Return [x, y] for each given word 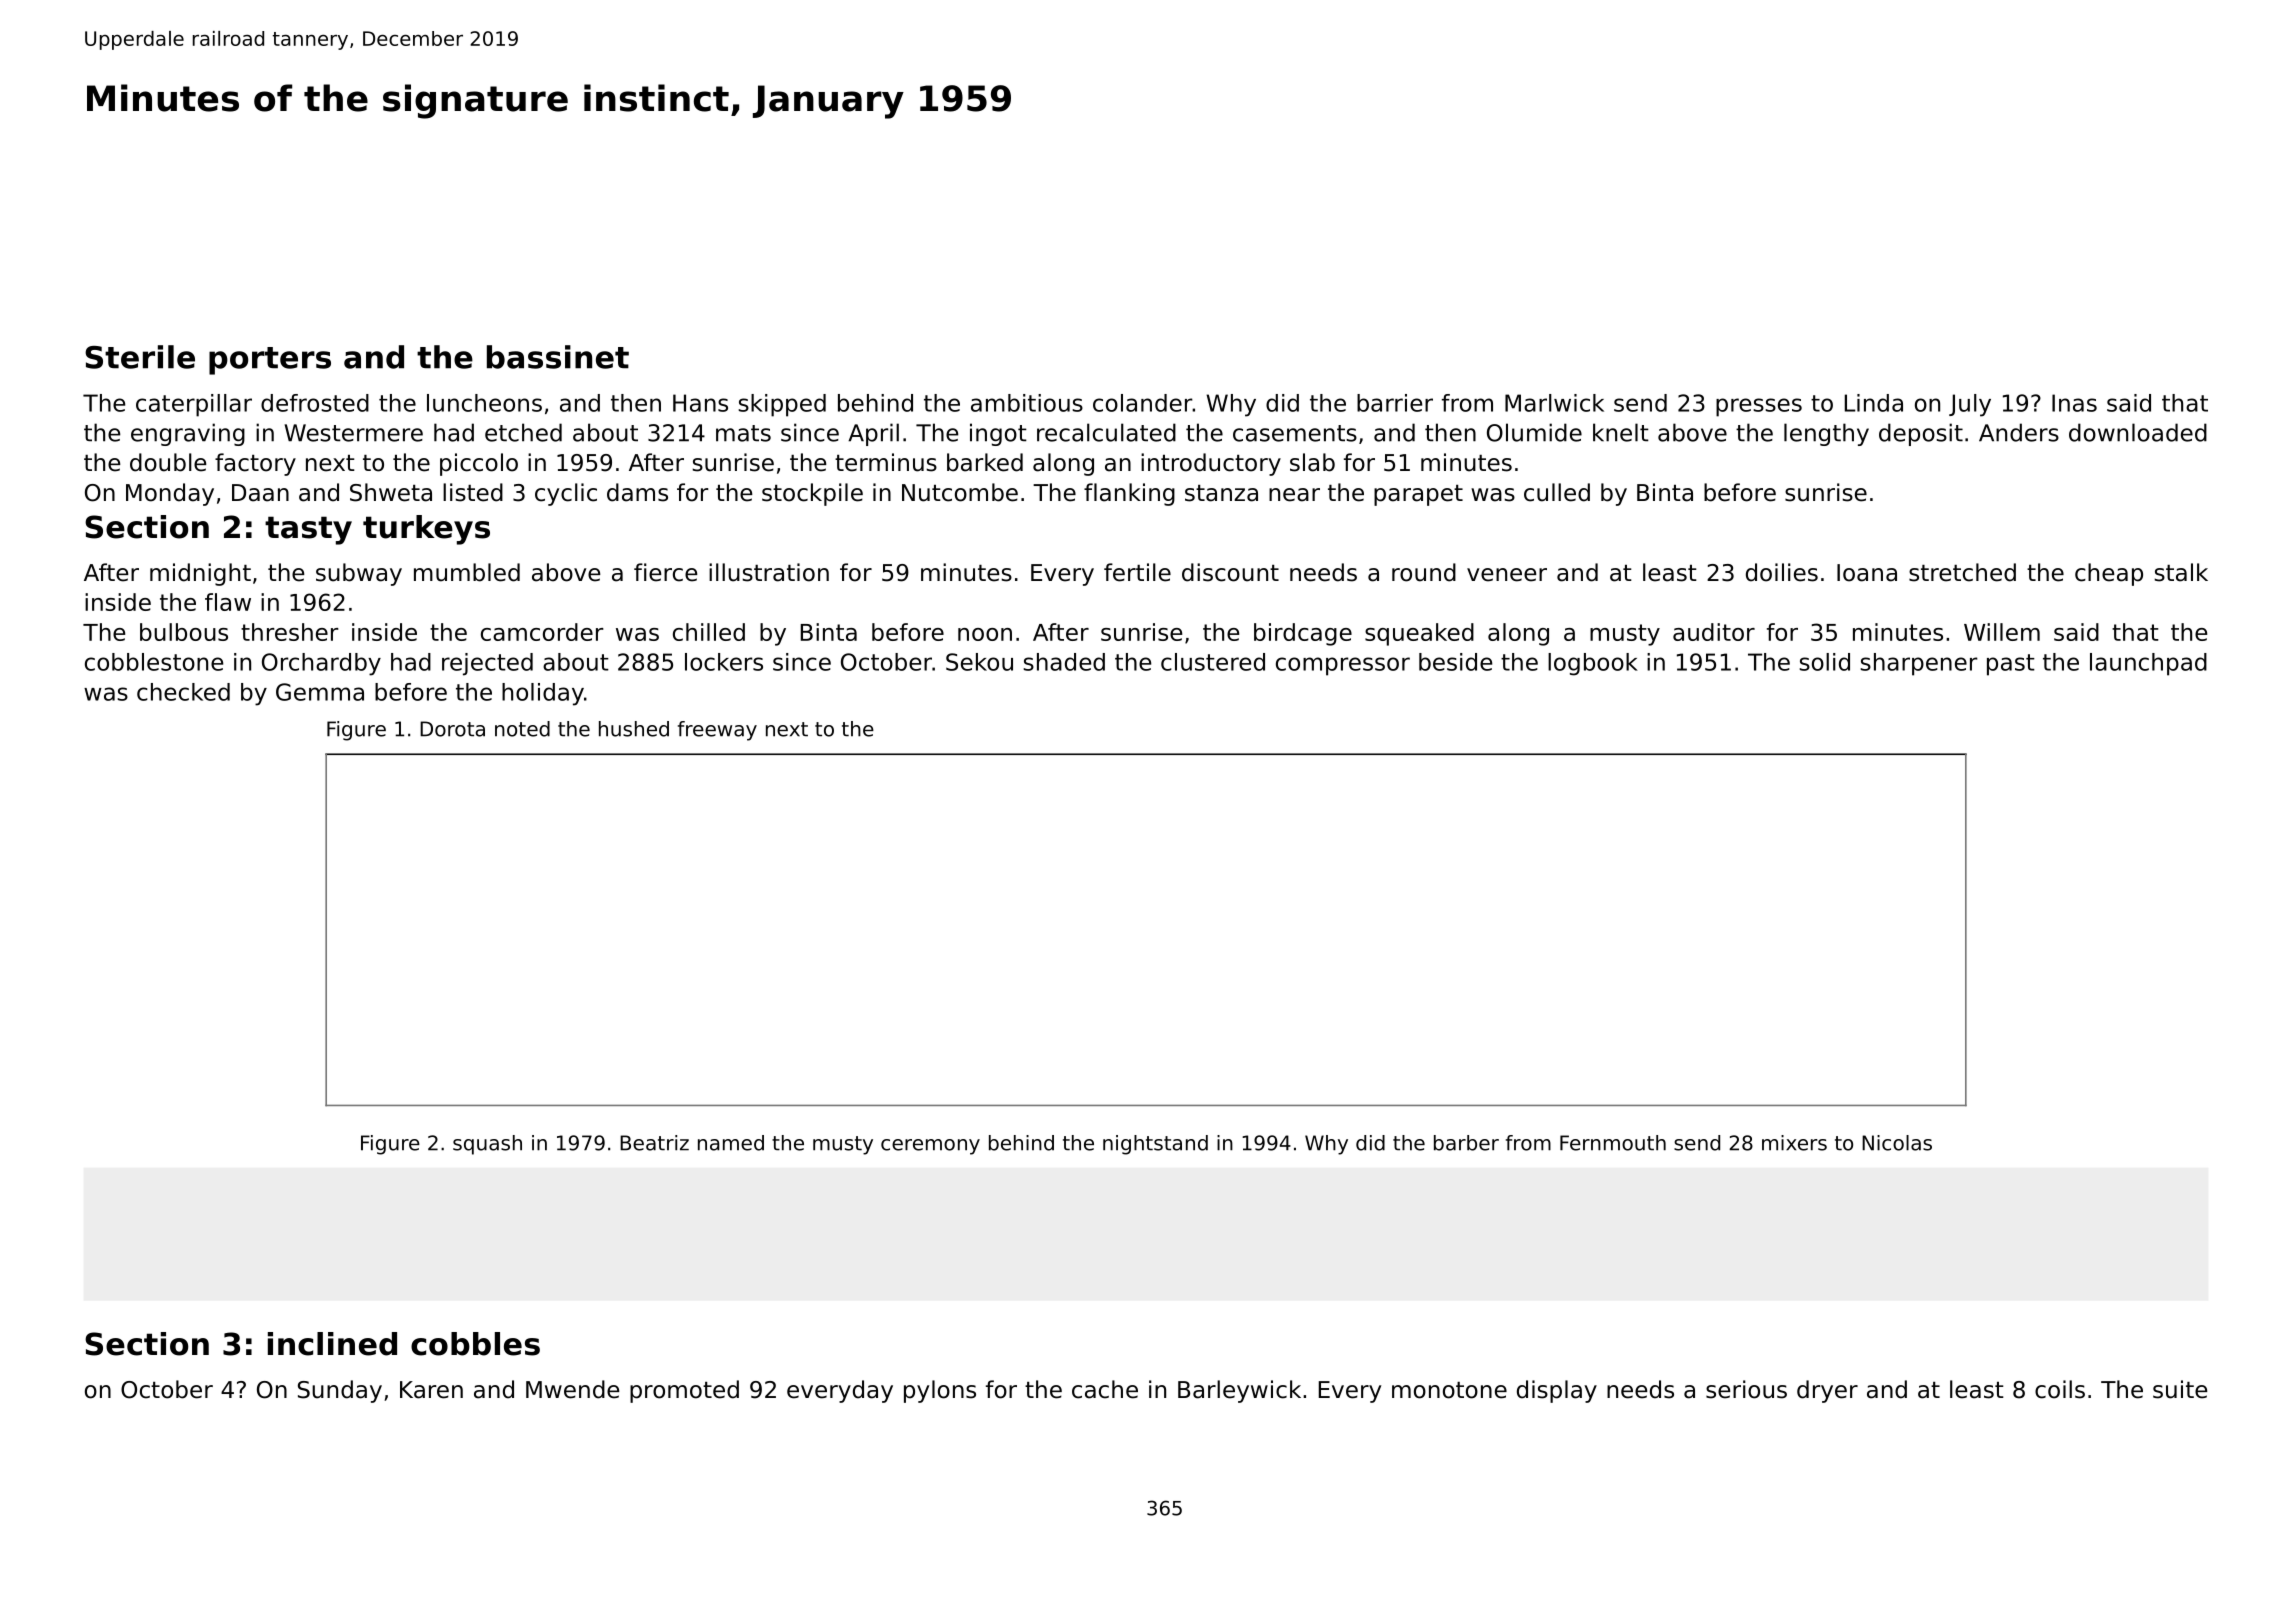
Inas [2074, 403]
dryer [1827, 1391]
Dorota [452, 729]
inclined [332, 1344]
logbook [1593, 664]
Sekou [979, 662]
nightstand [1155, 1145]
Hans [700, 403]
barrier [1395, 403]
